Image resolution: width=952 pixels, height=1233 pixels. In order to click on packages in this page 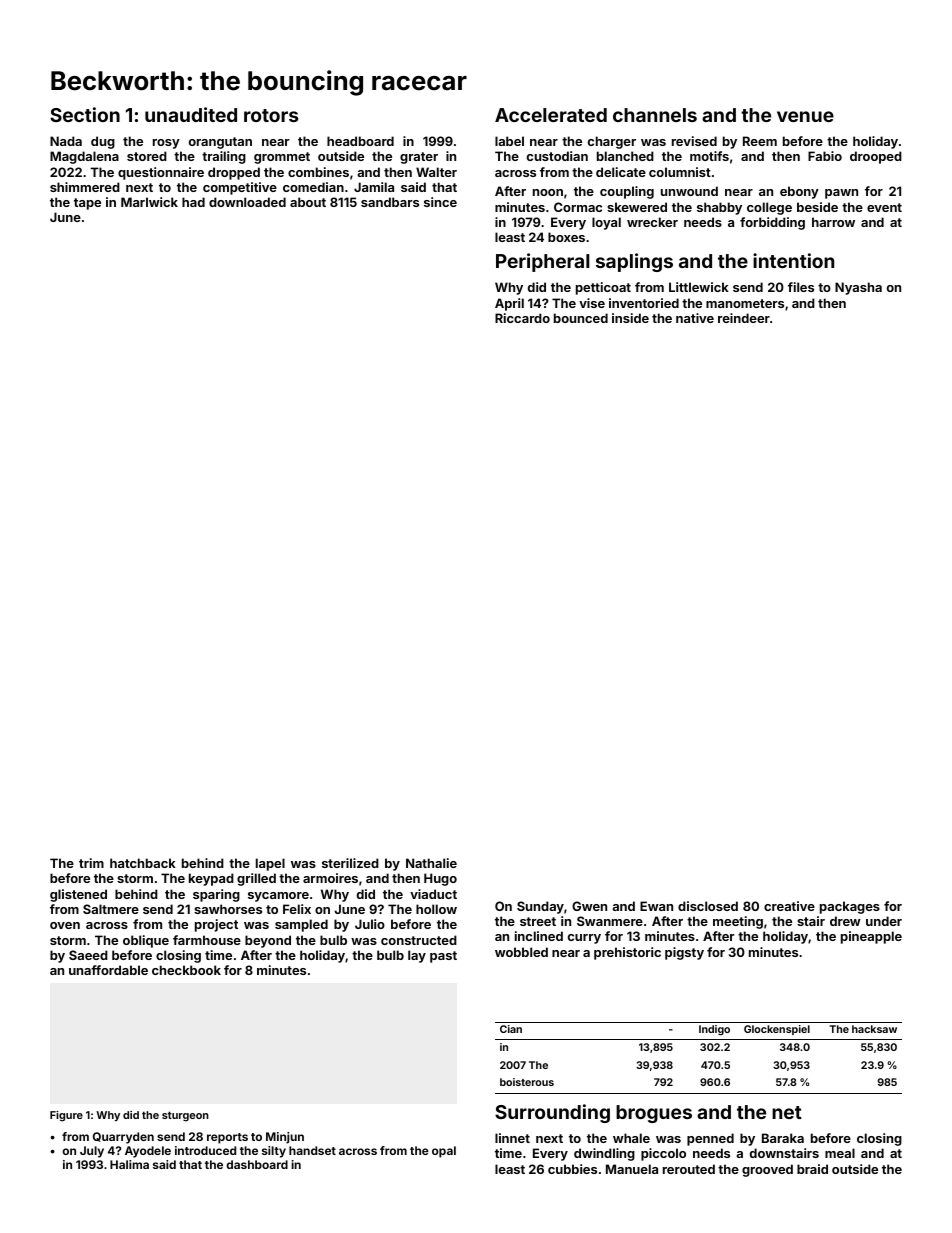, I will do `click(850, 907)`.
